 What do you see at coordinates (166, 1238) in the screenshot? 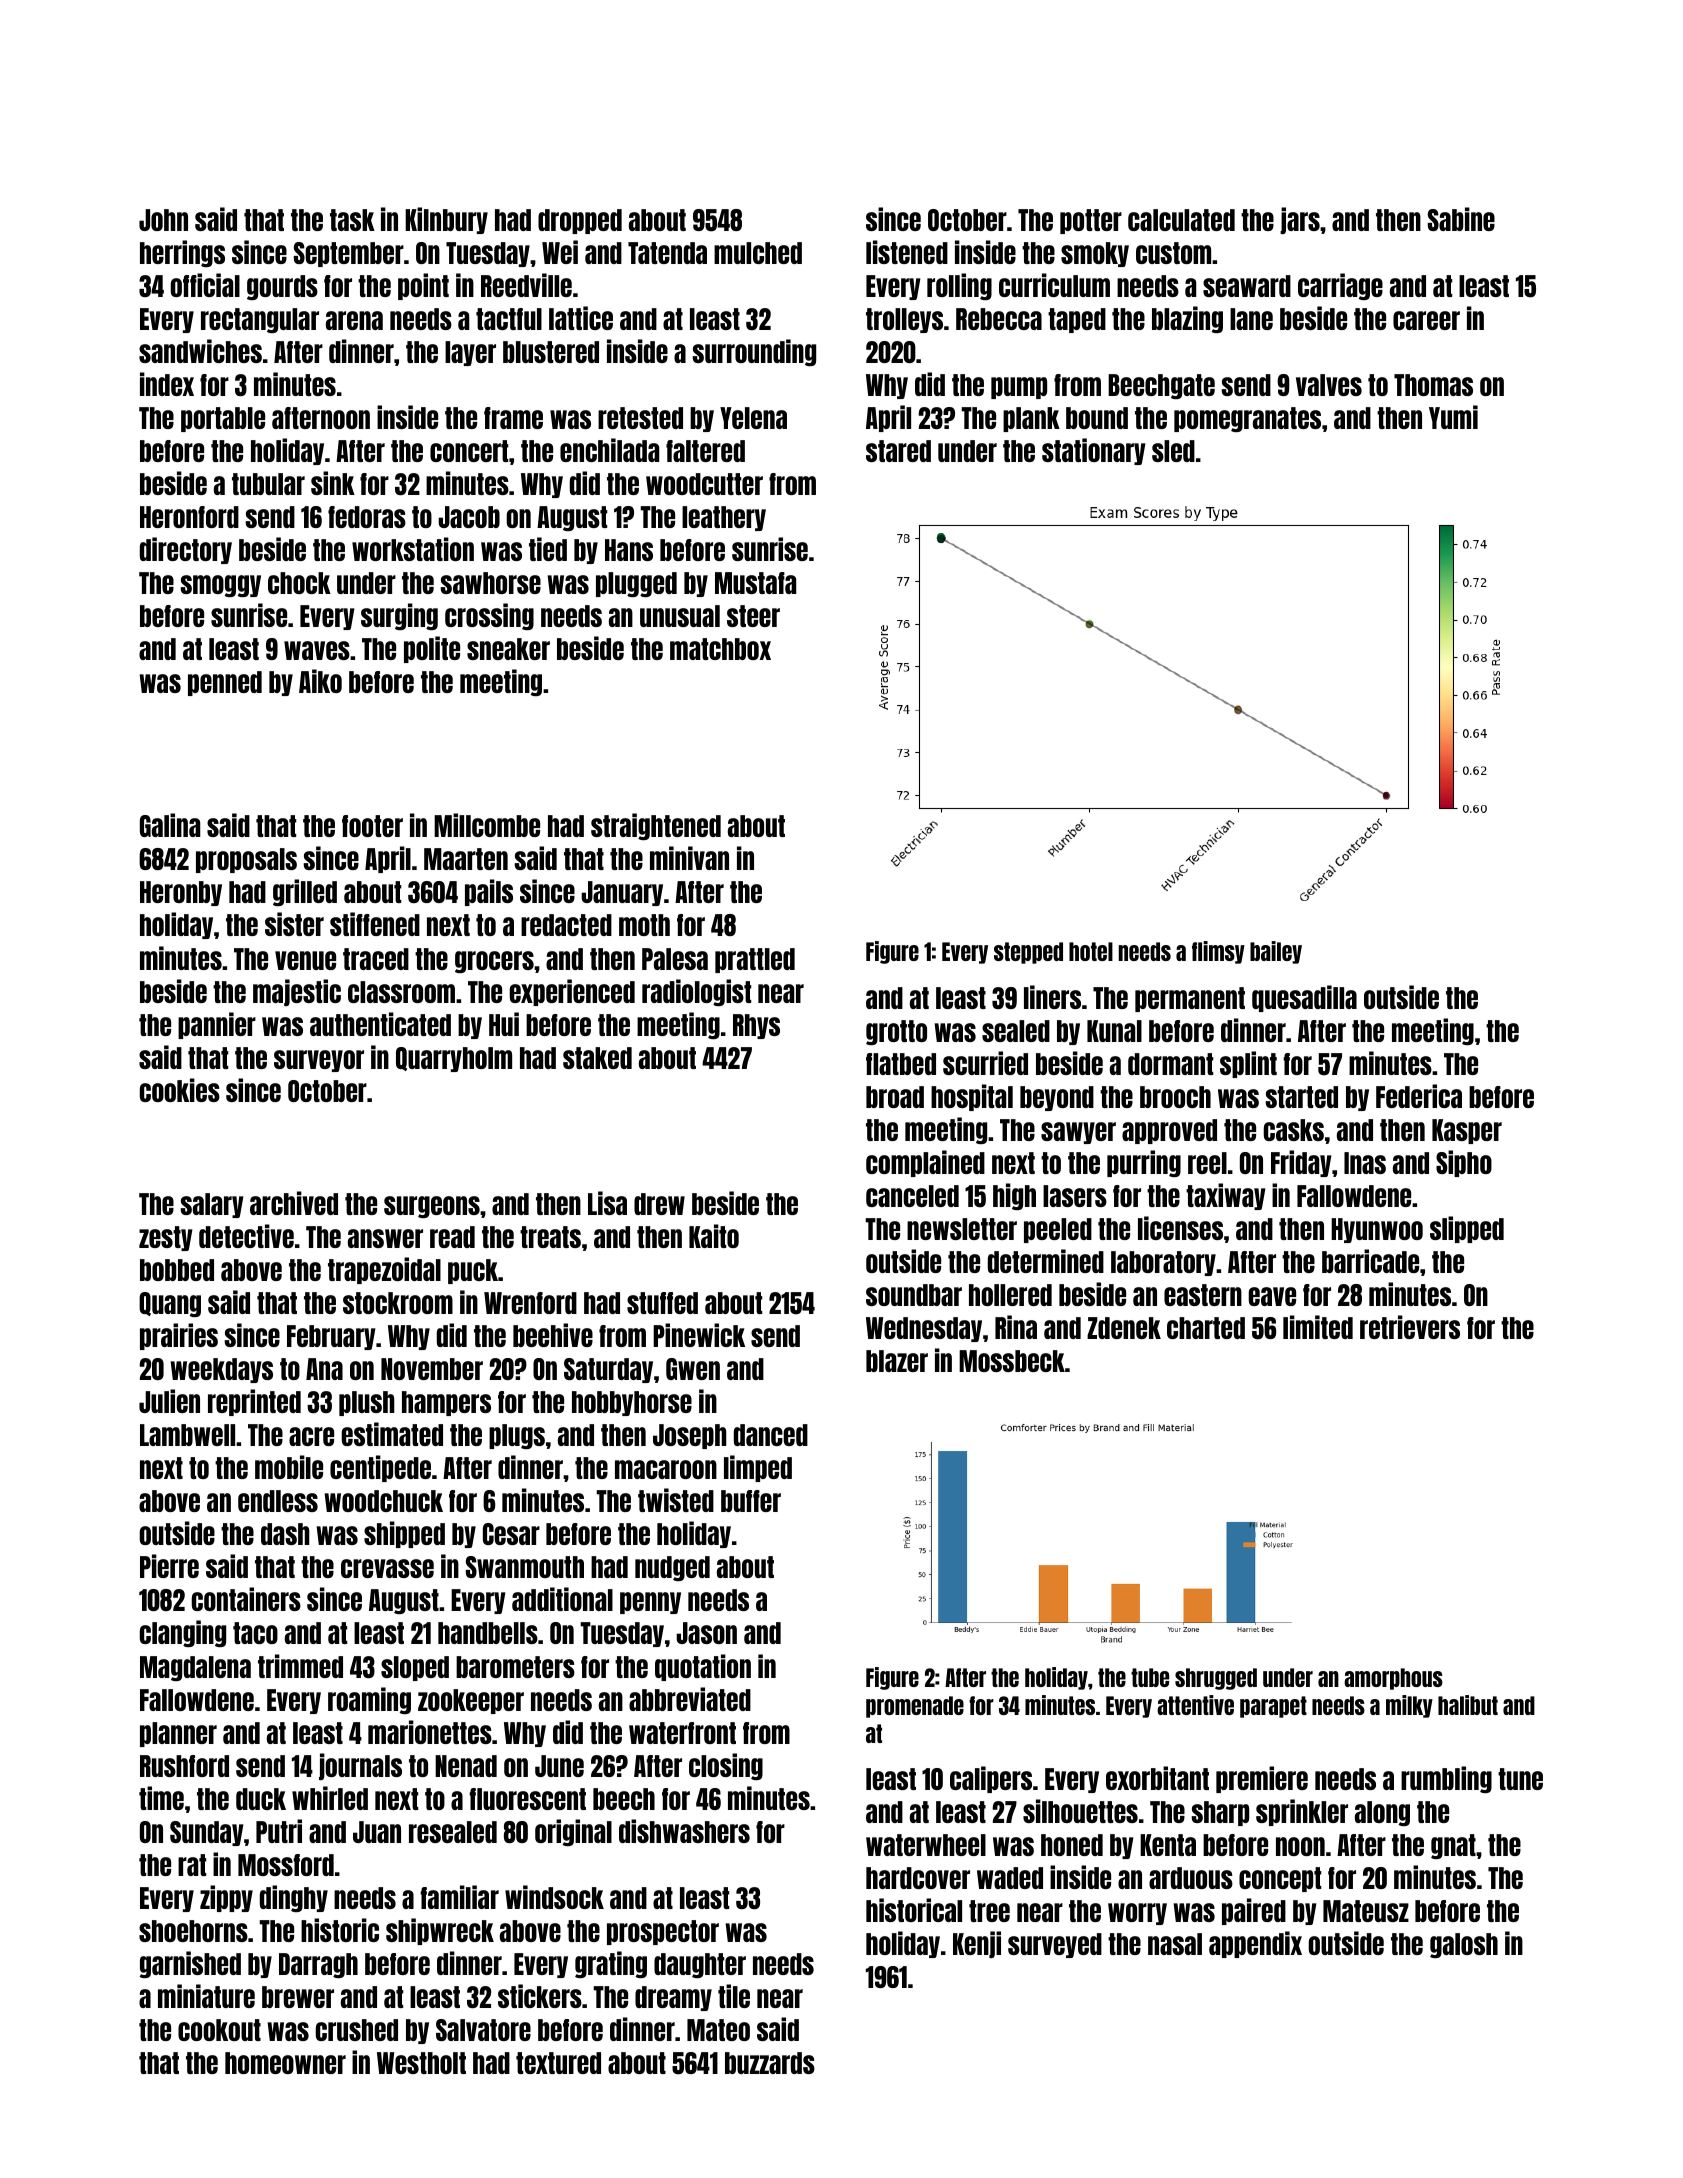
I see `zesty` at bounding box center [166, 1238].
